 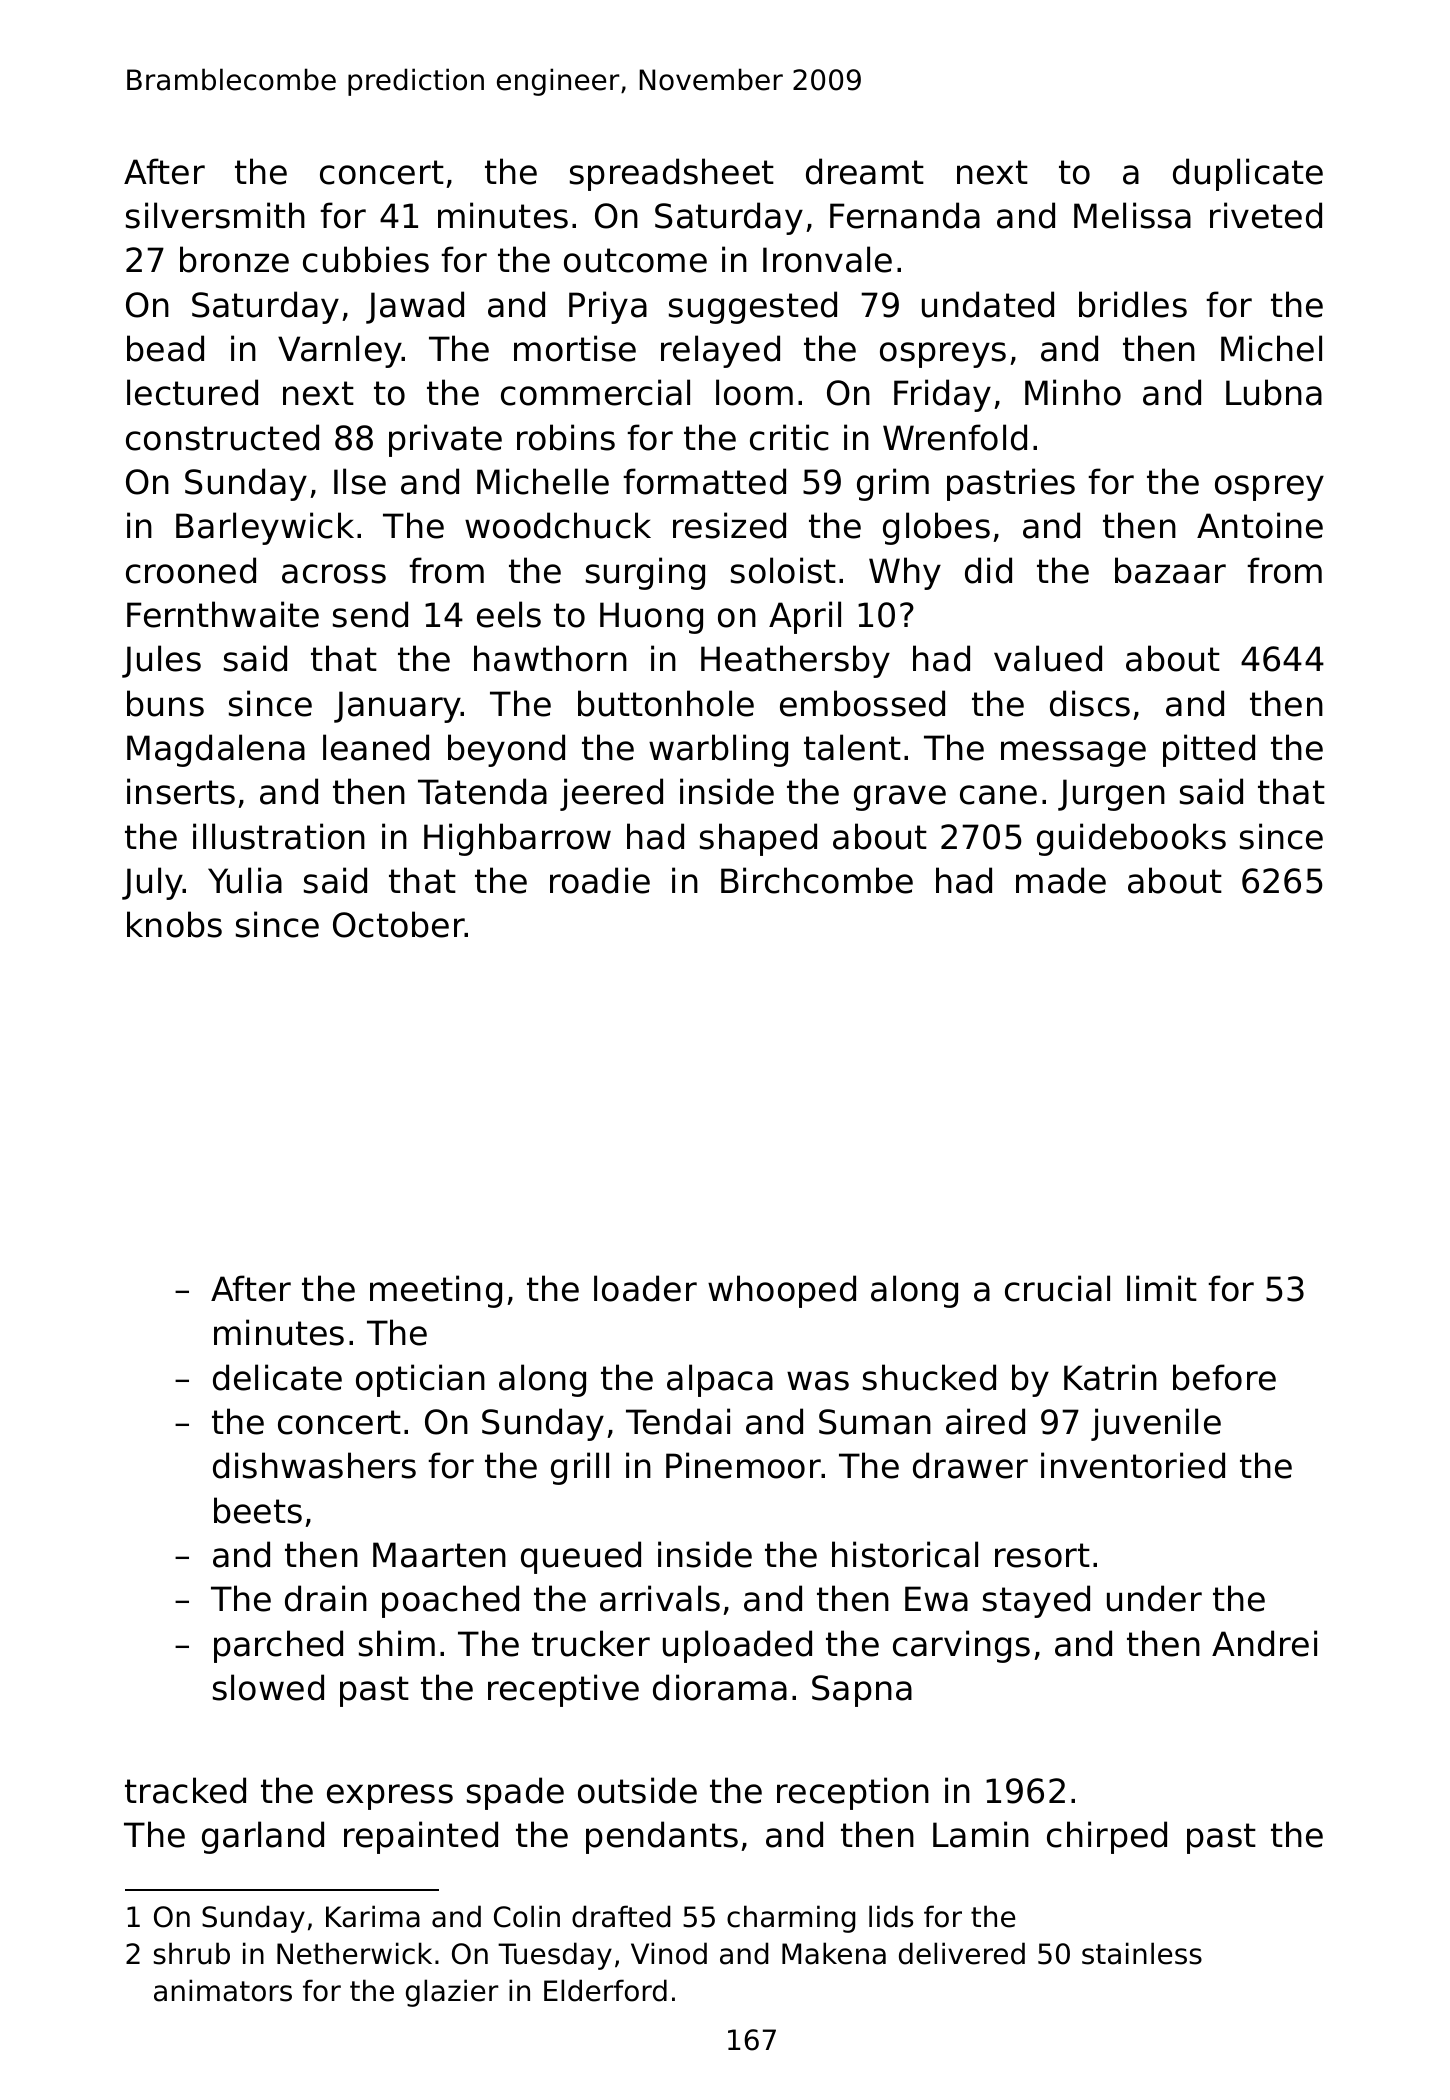 What do you see at coordinates (1162, 1288) in the screenshot?
I see `limit` at bounding box center [1162, 1288].
